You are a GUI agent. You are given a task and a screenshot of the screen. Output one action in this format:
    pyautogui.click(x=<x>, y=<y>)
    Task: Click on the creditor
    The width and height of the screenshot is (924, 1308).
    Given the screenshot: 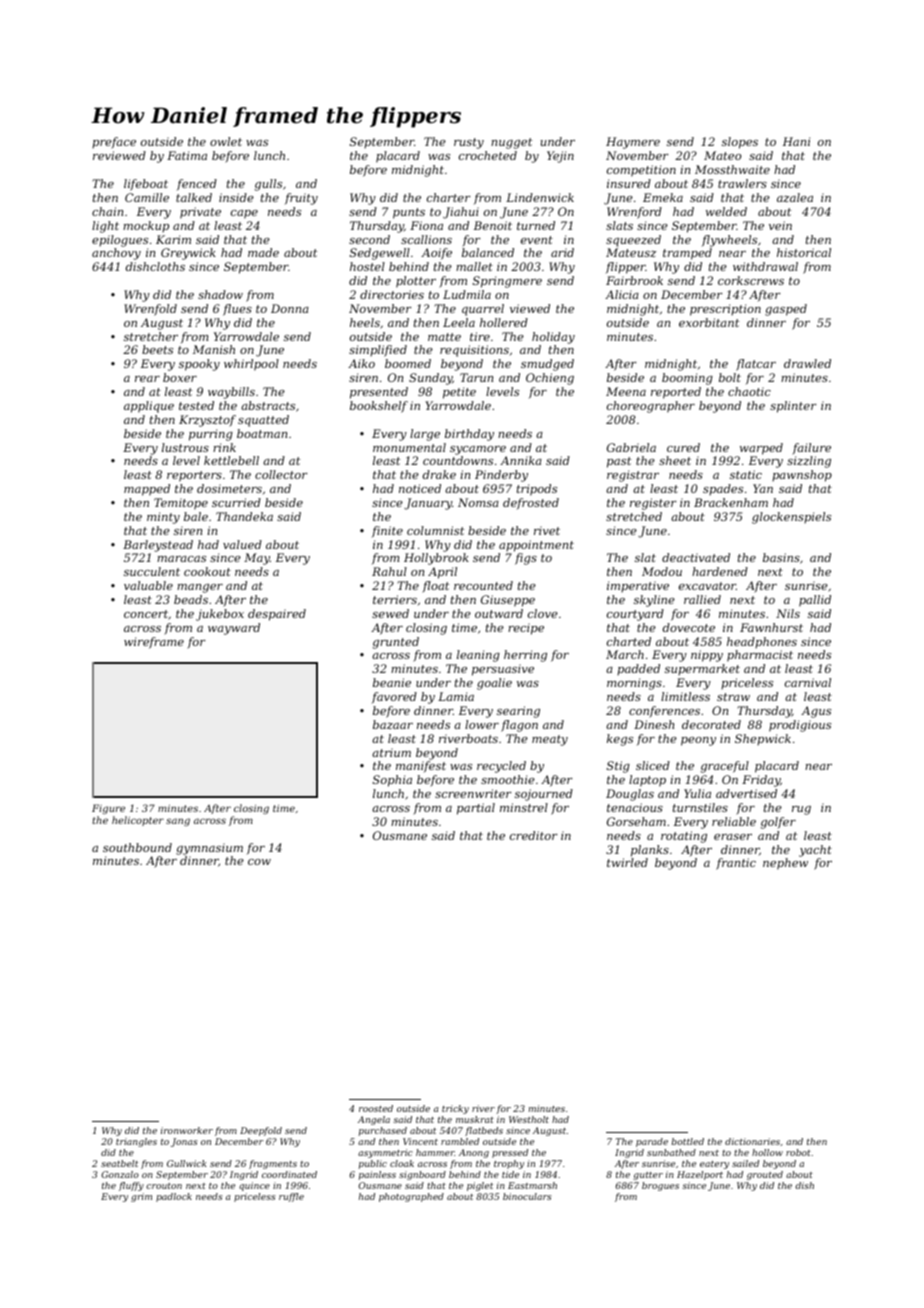 What is the action you would take?
    pyautogui.click(x=534, y=835)
